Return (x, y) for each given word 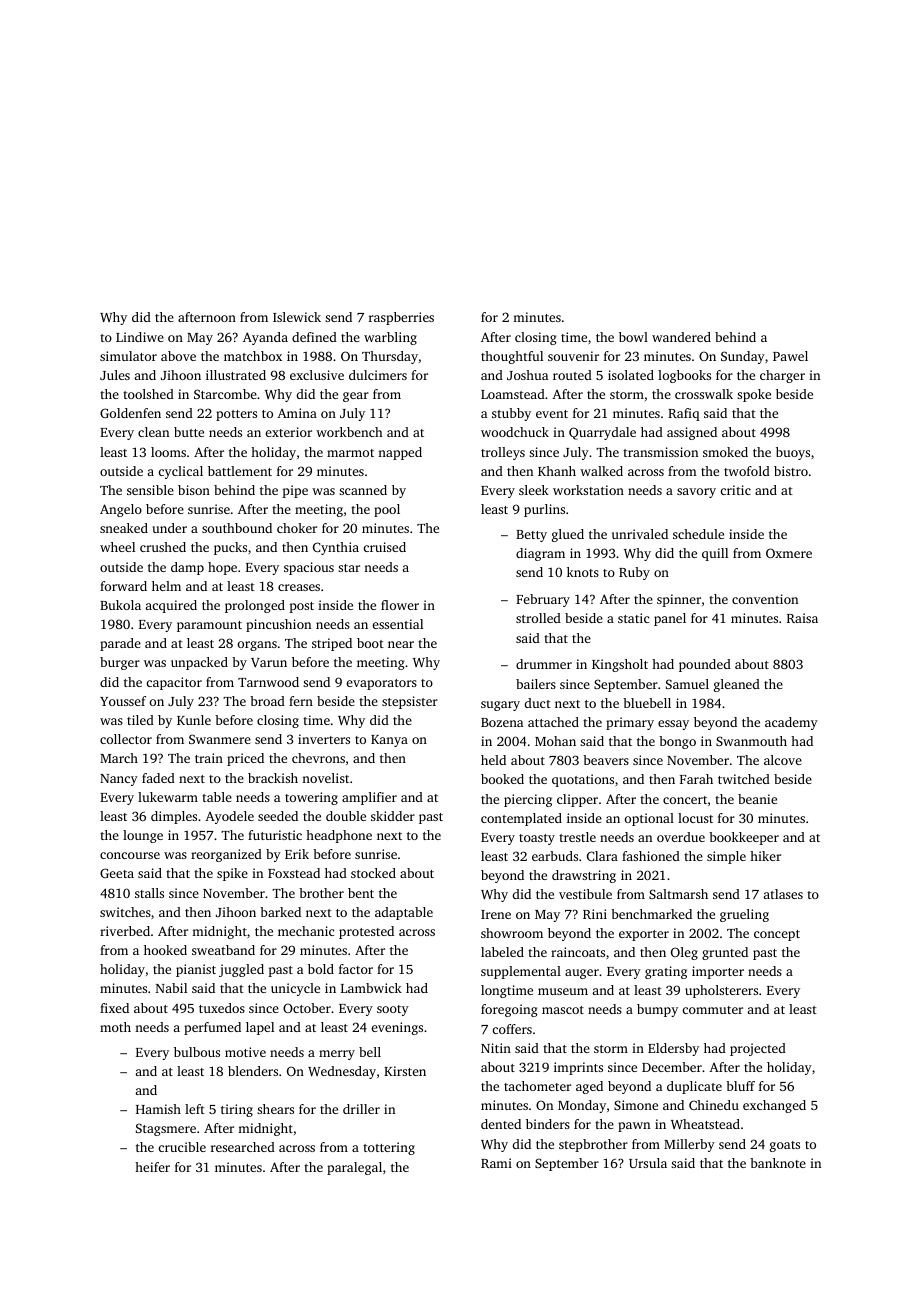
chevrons (318, 758)
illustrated (236, 375)
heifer (152, 1167)
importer (718, 972)
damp (187, 568)
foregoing (509, 1010)
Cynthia (336, 548)
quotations (583, 780)
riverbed (125, 931)
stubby (511, 414)
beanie (757, 799)
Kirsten (405, 1071)
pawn (634, 1127)
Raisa (802, 618)
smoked (725, 452)
